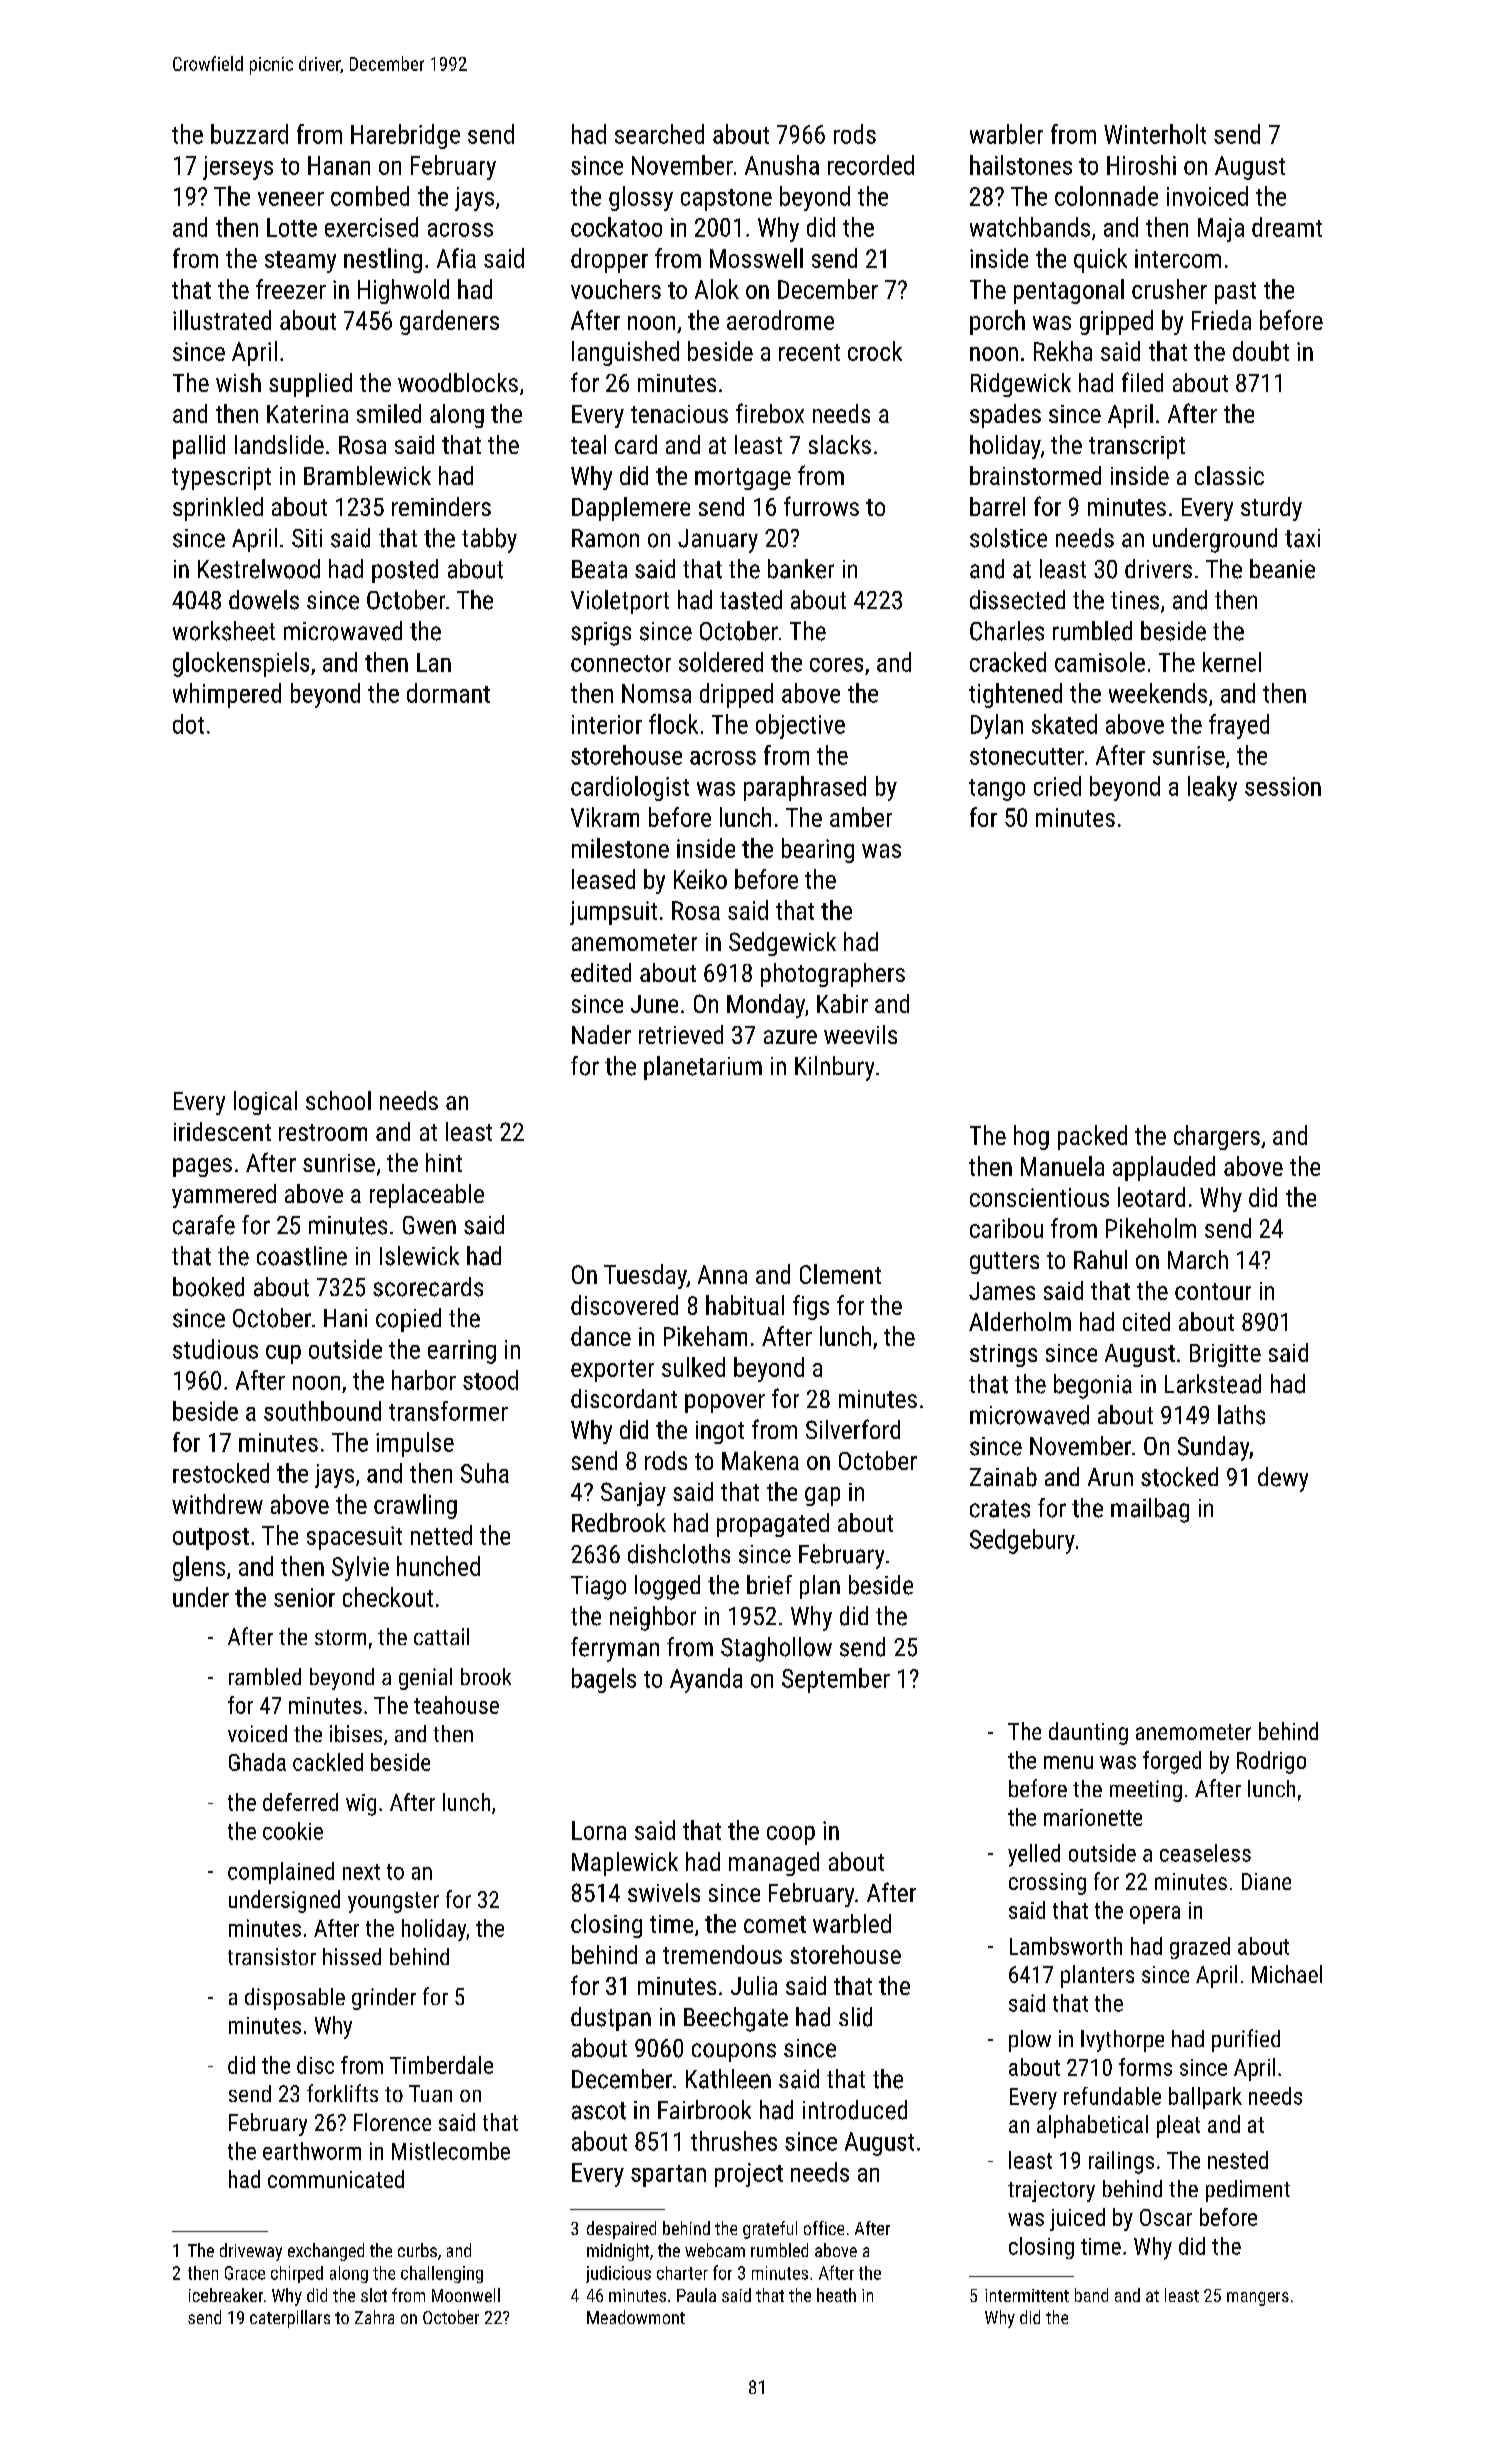 The height and width of the screenshot is (2464, 1496). What do you see at coordinates (251, 2252) in the screenshot?
I see `driveway` at bounding box center [251, 2252].
